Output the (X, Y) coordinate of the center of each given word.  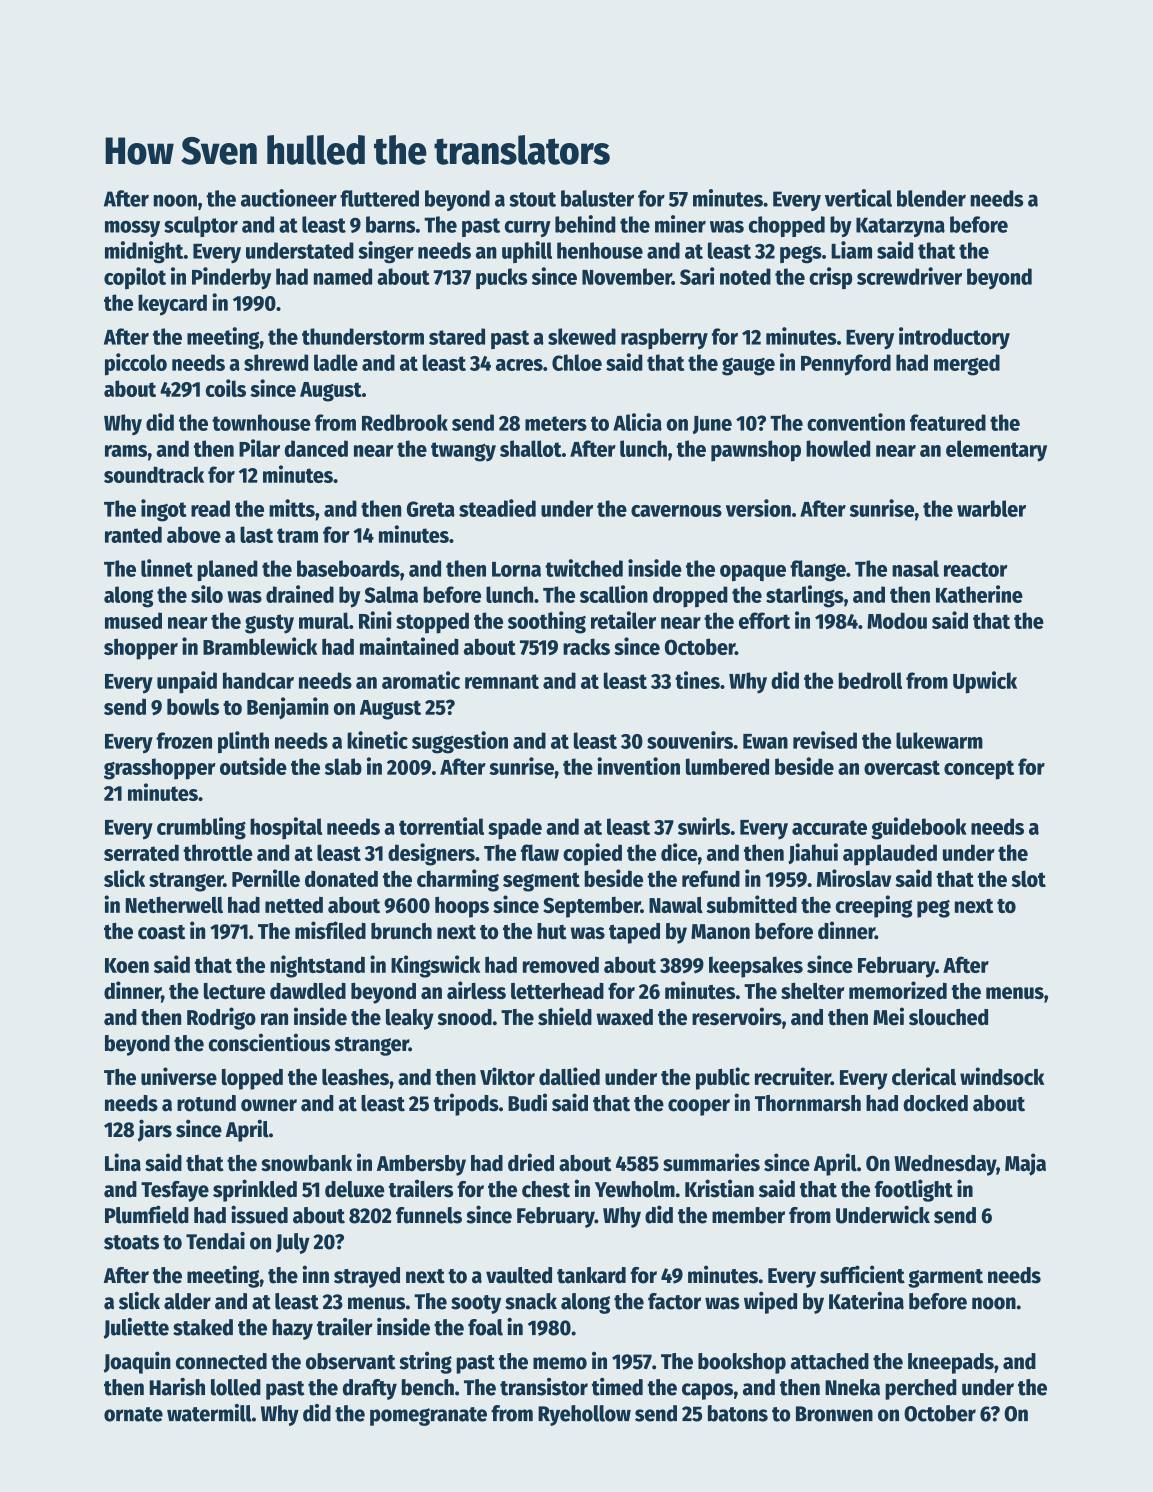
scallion (614, 594)
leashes (355, 1077)
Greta (431, 509)
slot (1028, 878)
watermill (209, 1413)
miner (680, 224)
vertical (858, 198)
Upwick (985, 682)
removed (561, 964)
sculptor (201, 226)
